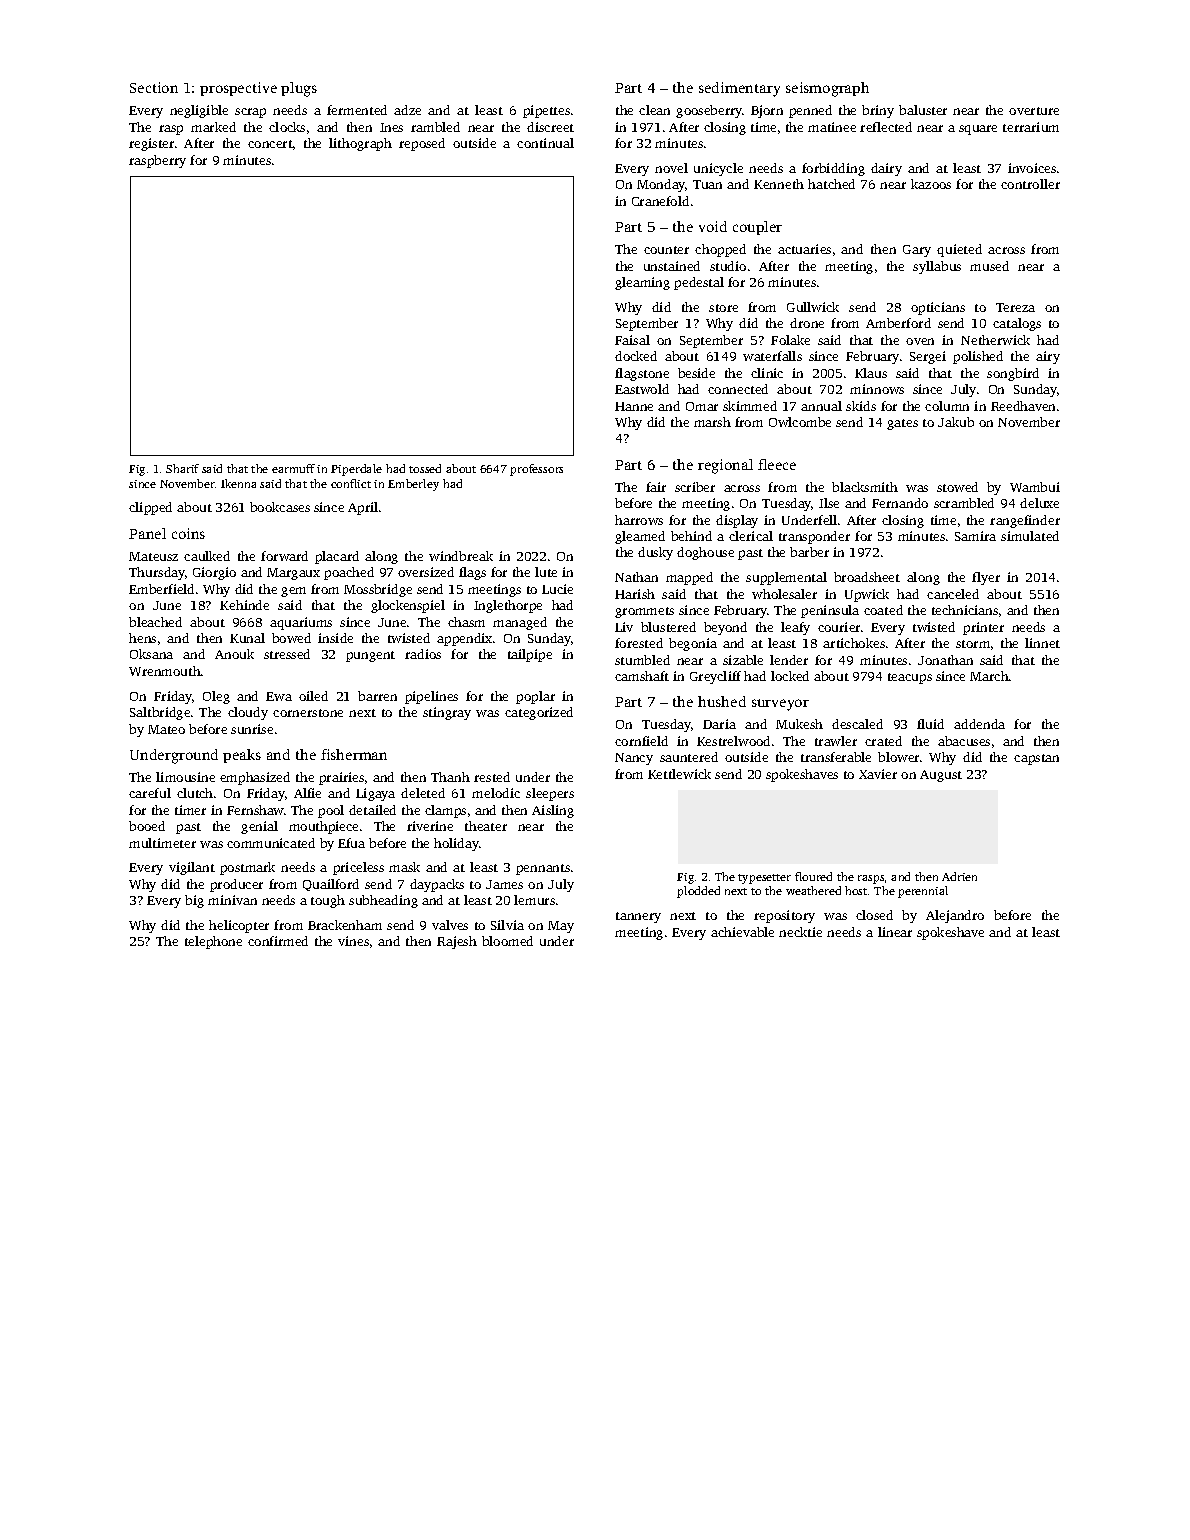  What do you see at coordinates (827, 89) in the screenshot?
I see `seismograph` at bounding box center [827, 89].
